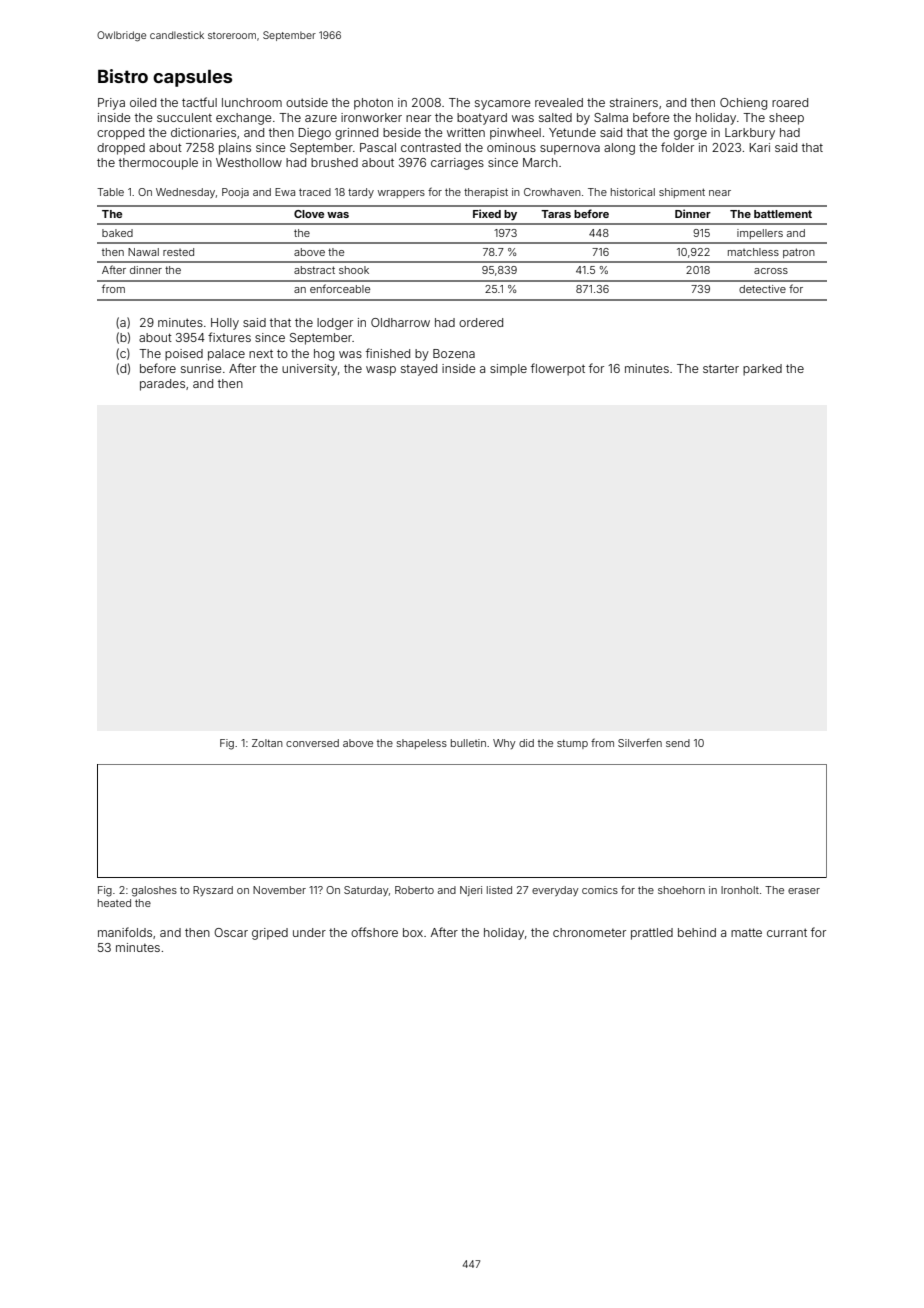 This document has height=1308, width=924. What do you see at coordinates (178, 252) in the document?
I see `rested` at bounding box center [178, 252].
